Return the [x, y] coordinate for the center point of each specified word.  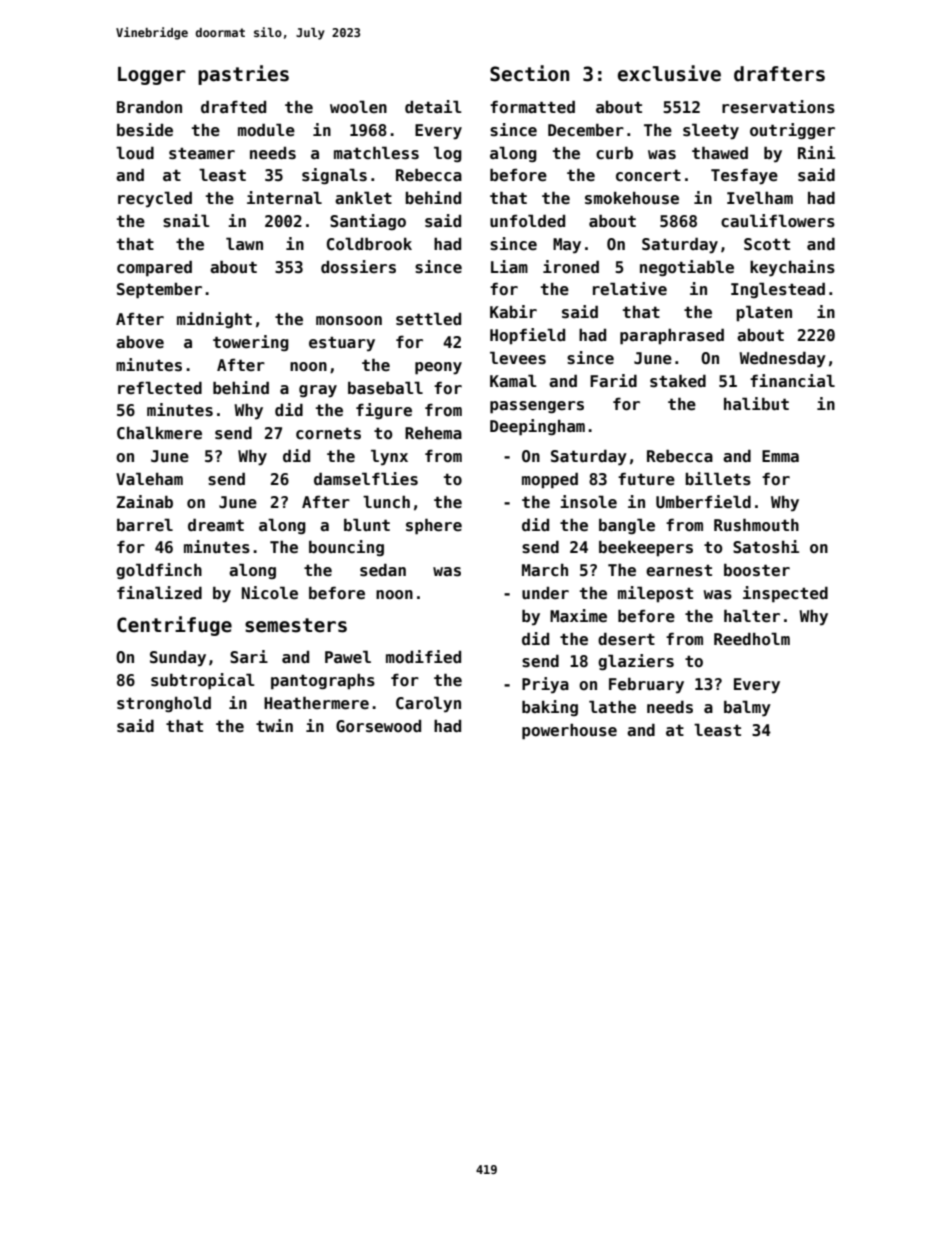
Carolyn [428, 704]
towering [251, 343]
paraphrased [672, 337]
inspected [785, 594]
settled [428, 319]
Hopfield [527, 336]
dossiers [358, 267]
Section [529, 73]
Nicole [270, 593]
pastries [243, 75]
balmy [747, 708]
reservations [778, 107]
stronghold [164, 704]
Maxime [578, 616]
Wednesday [782, 360]
